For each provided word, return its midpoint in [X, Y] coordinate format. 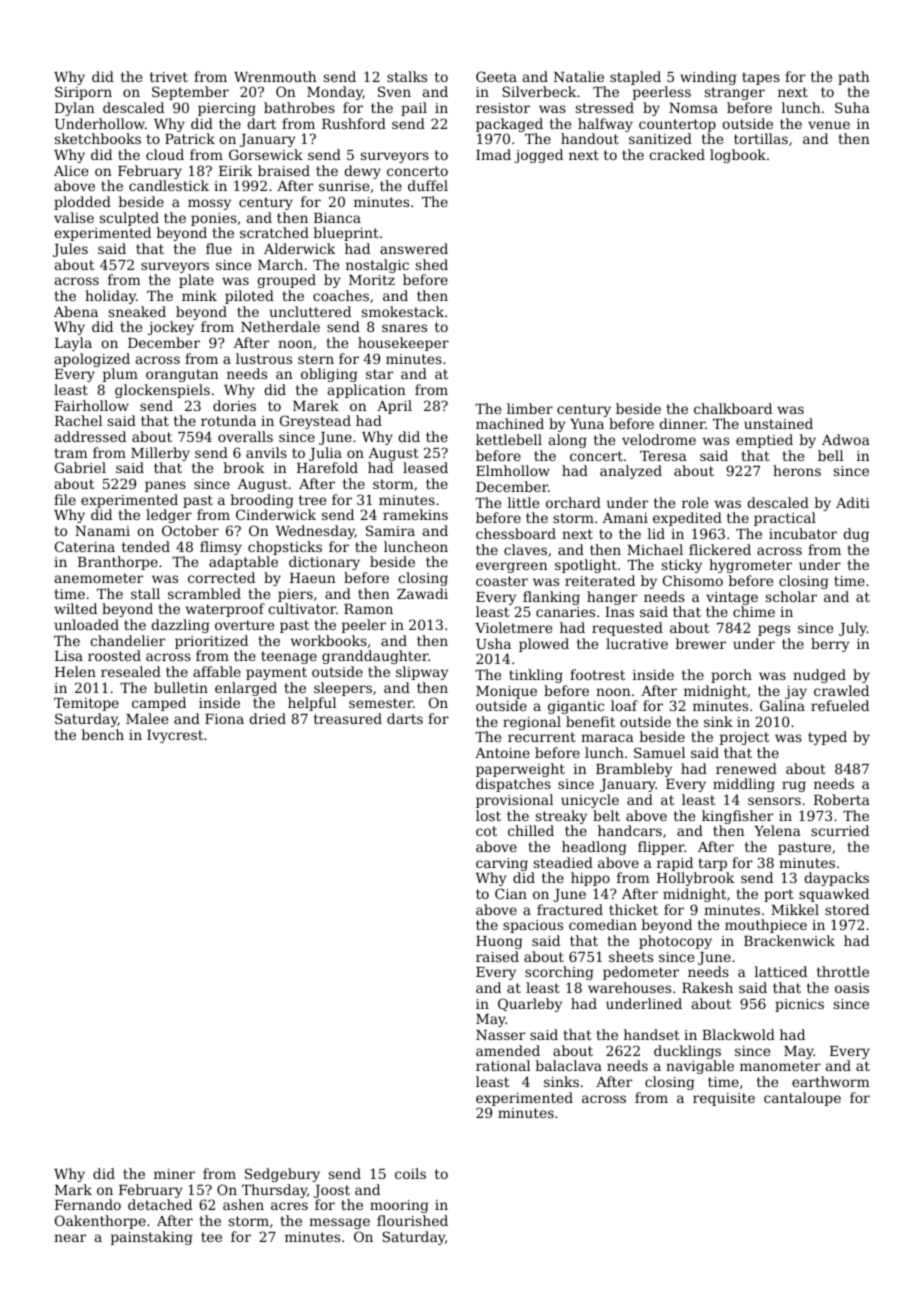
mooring [399, 1206]
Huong [499, 942]
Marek [316, 405]
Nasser [500, 1035]
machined [510, 423]
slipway [422, 673]
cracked [677, 154]
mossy [209, 204]
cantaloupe [802, 1099]
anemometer [99, 578]
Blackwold [738, 1034]
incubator [803, 533]
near [70, 1238]
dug [856, 535]
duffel [428, 185]
